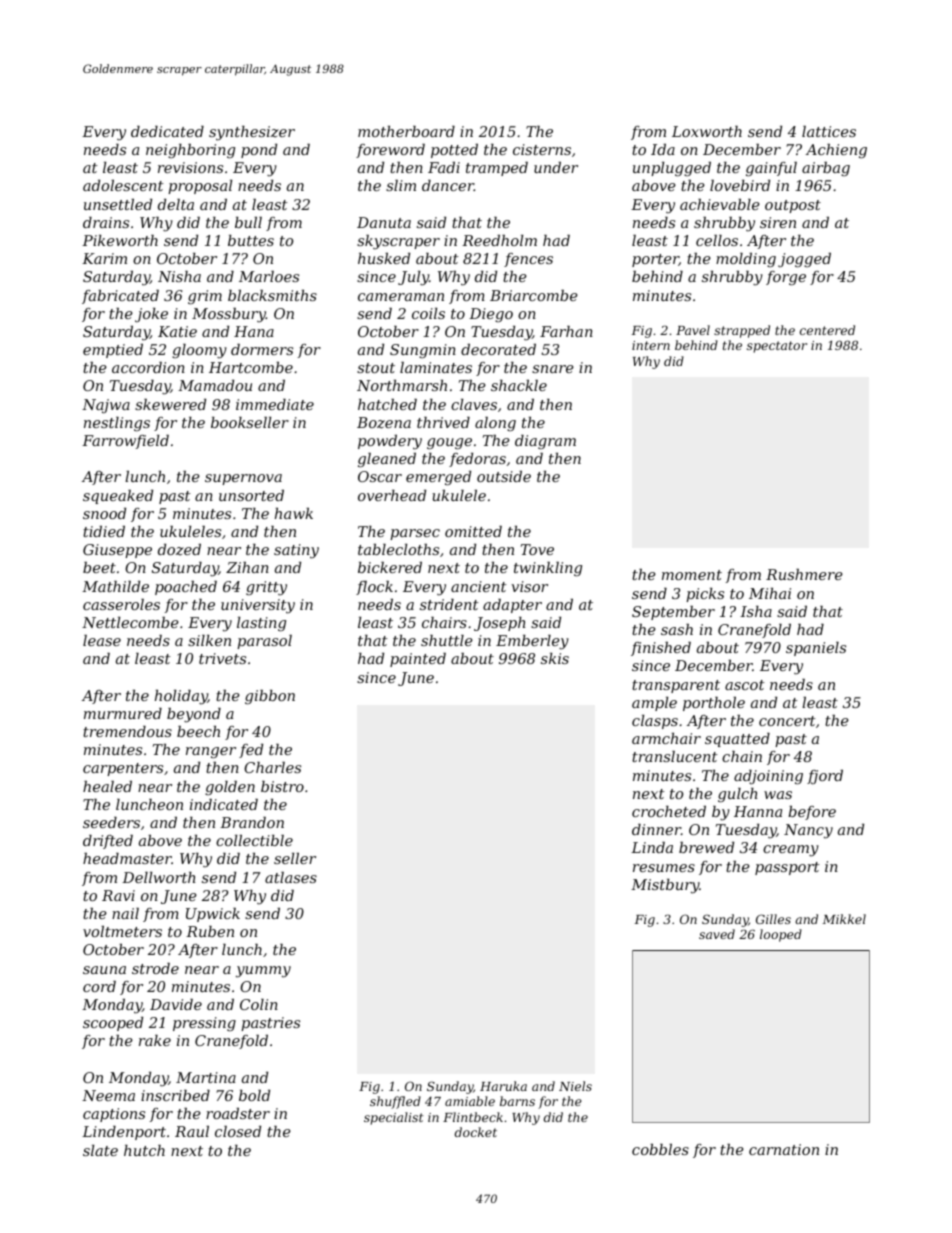 This page has width=952, height=1233. I want to click on hutch, so click(144, 1150).
